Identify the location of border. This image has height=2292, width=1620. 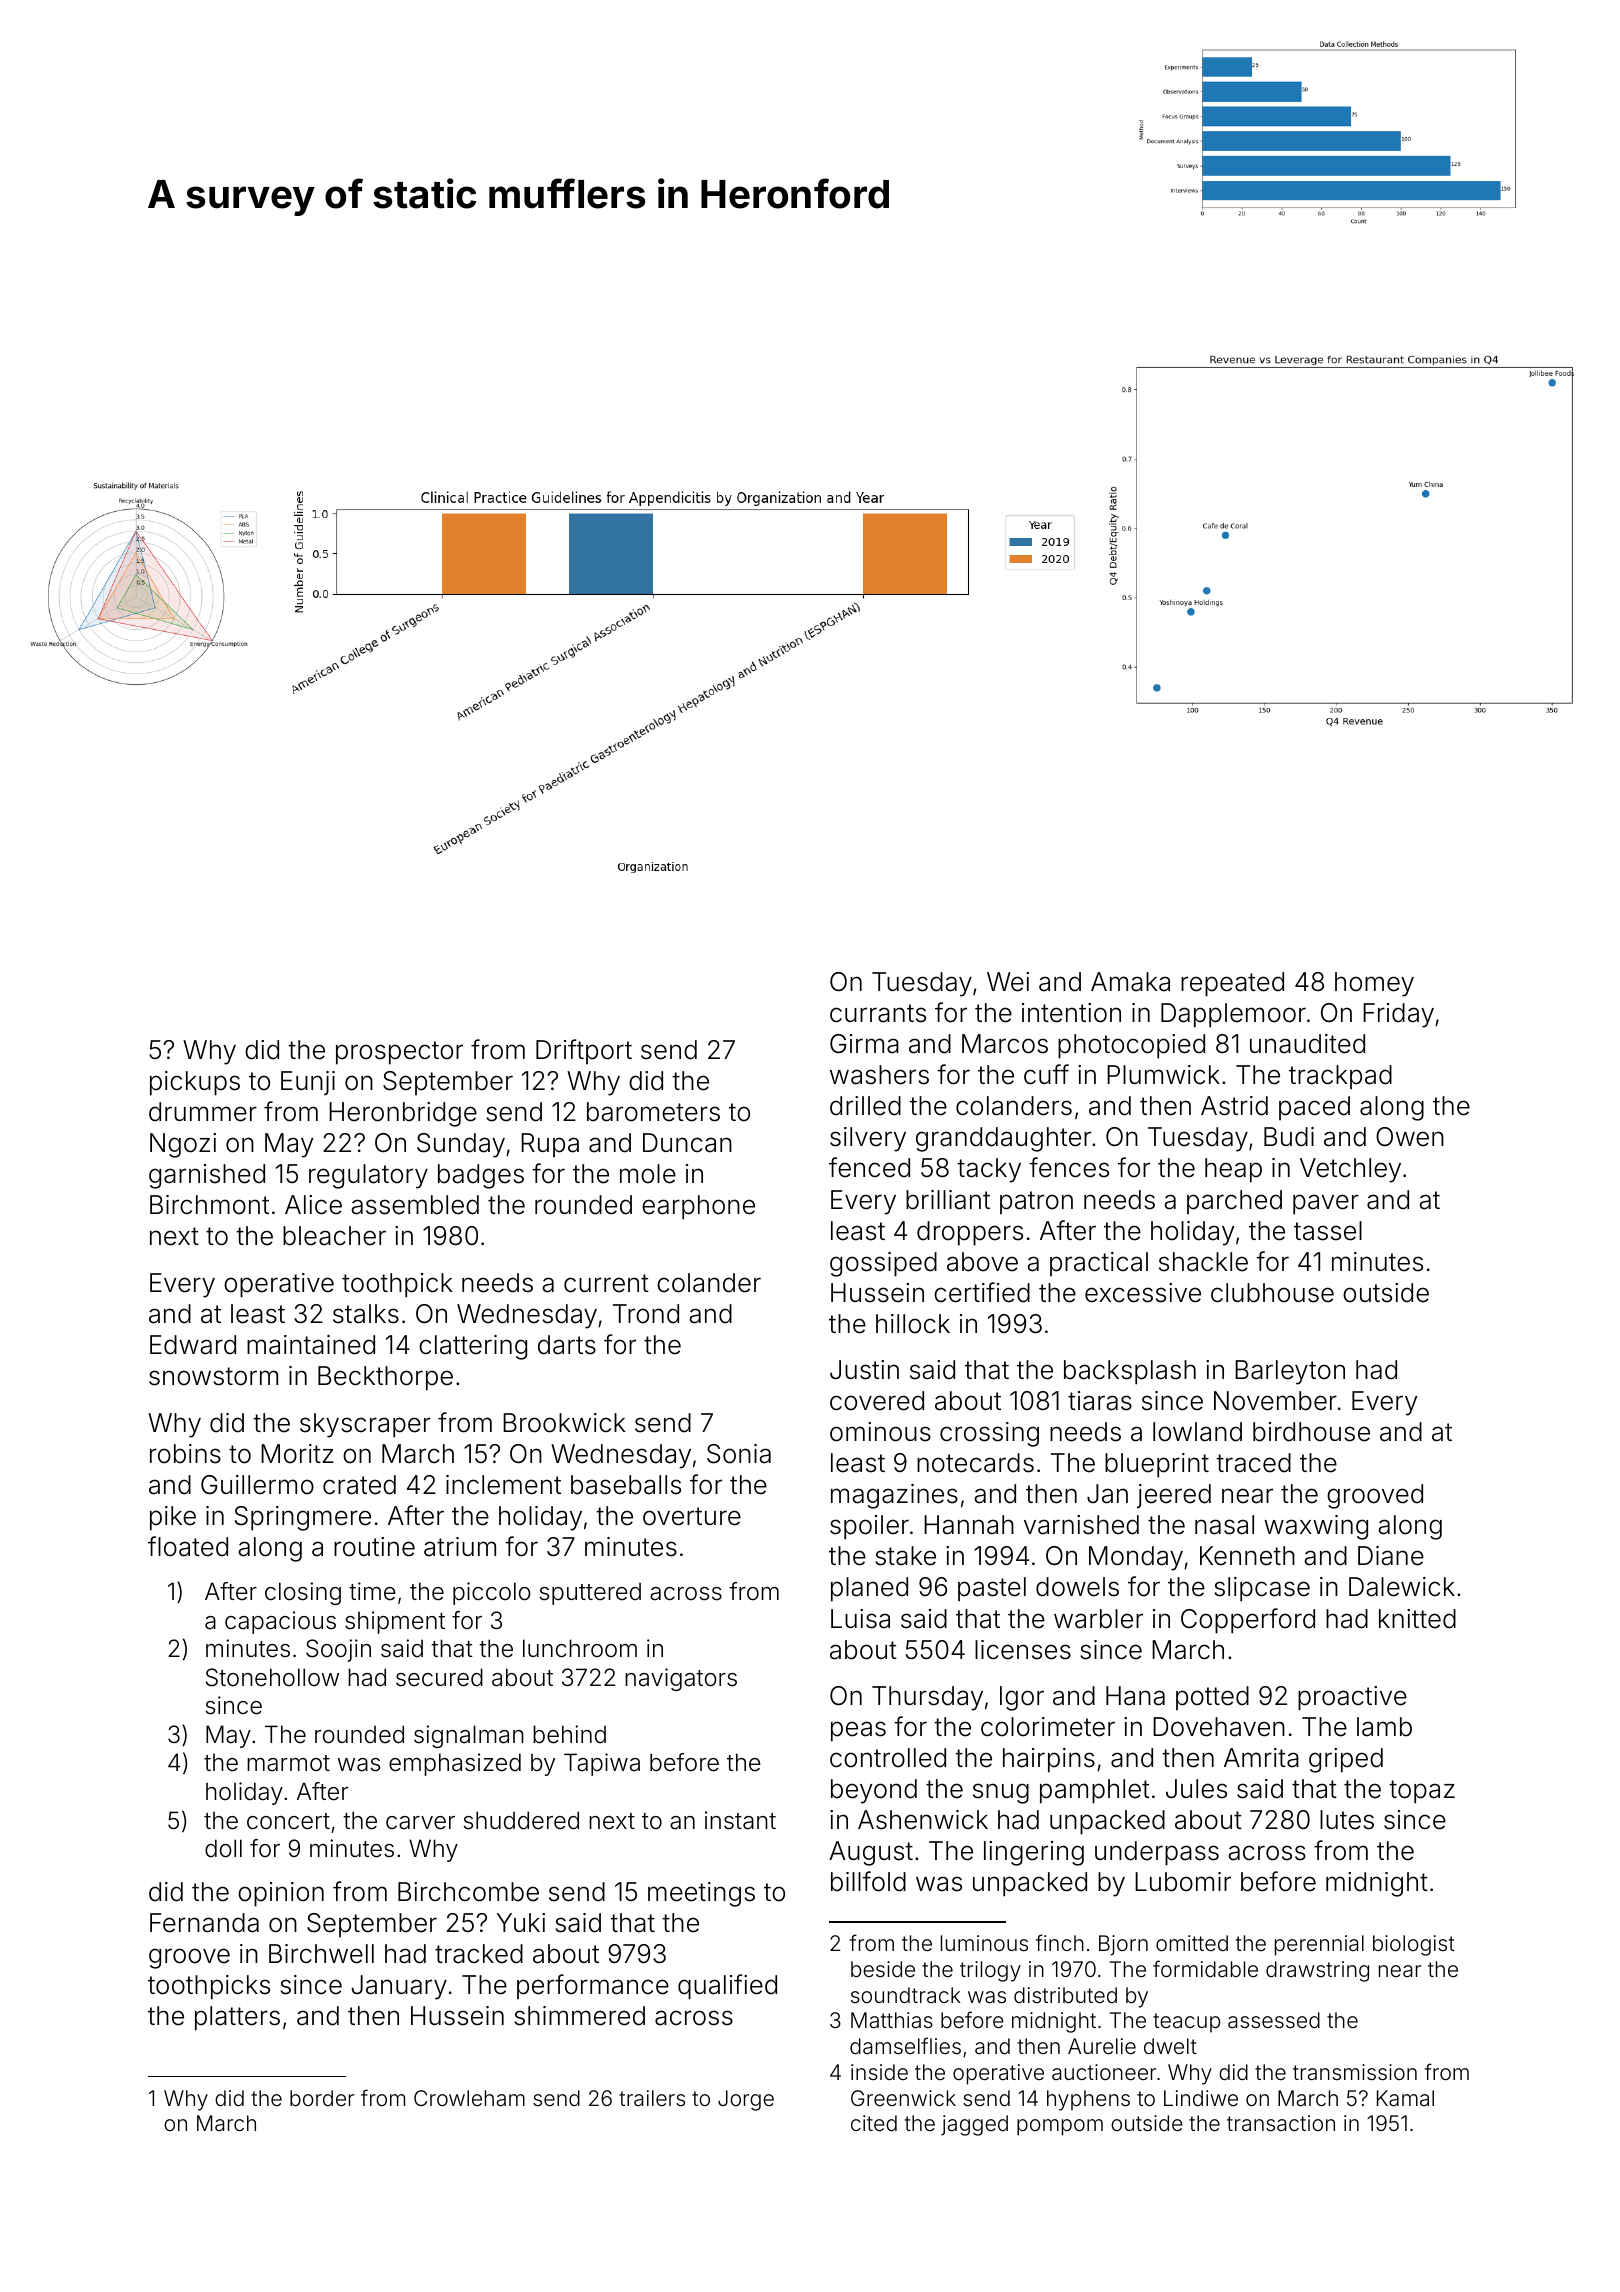
(322, 2098).
